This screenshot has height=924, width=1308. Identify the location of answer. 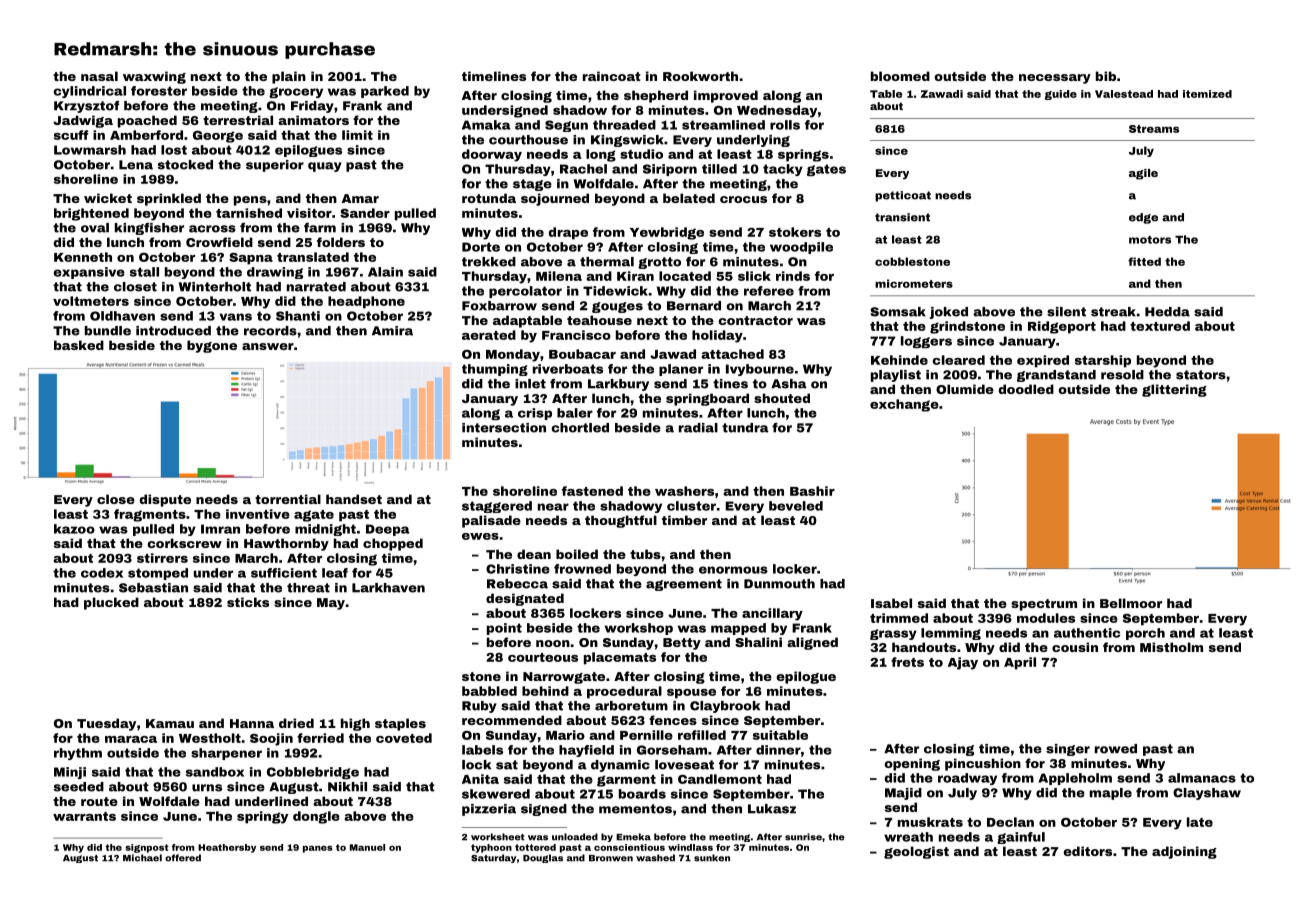
(268, 346).
